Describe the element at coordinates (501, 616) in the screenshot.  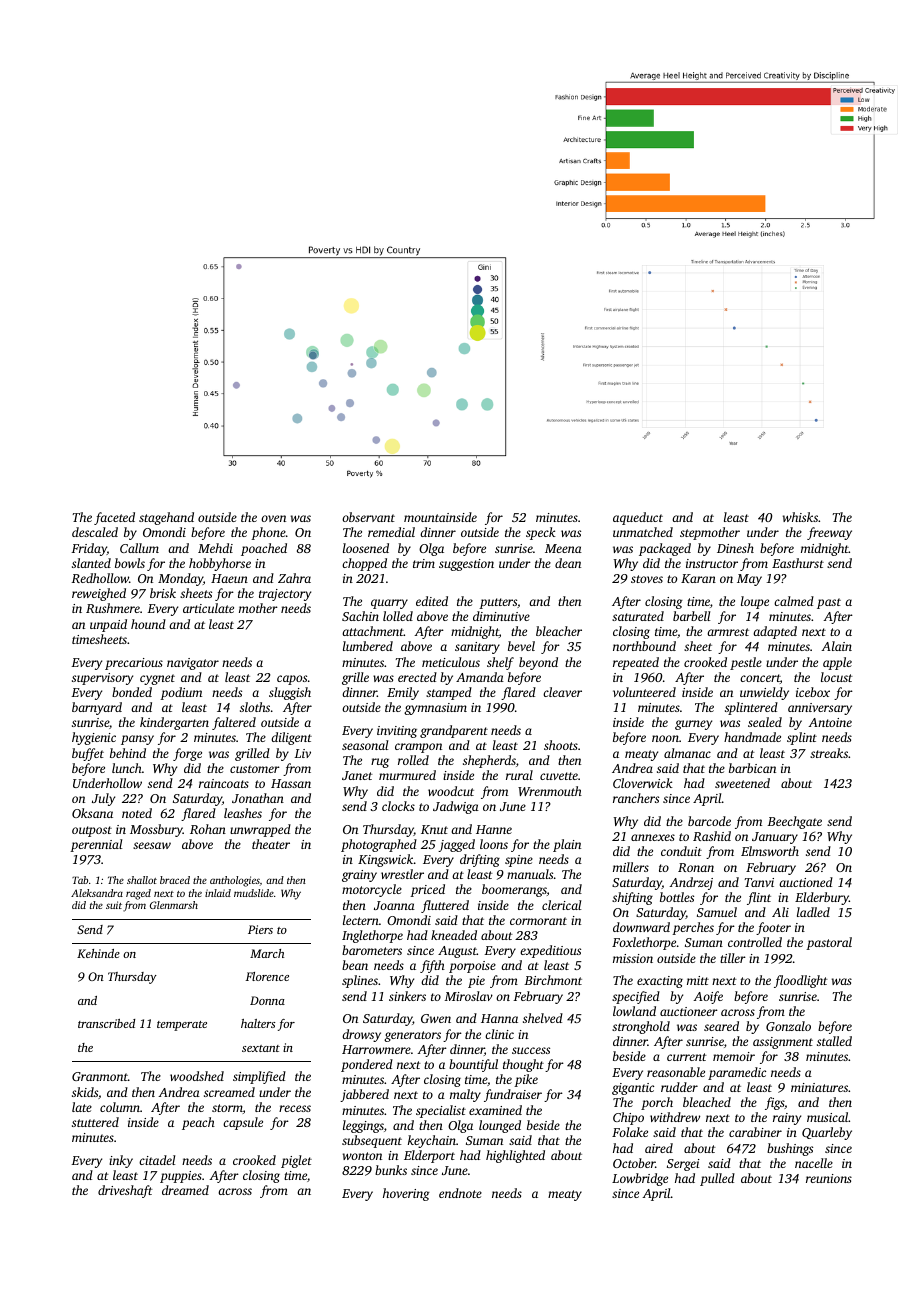
I see `diminutive` at that location.
